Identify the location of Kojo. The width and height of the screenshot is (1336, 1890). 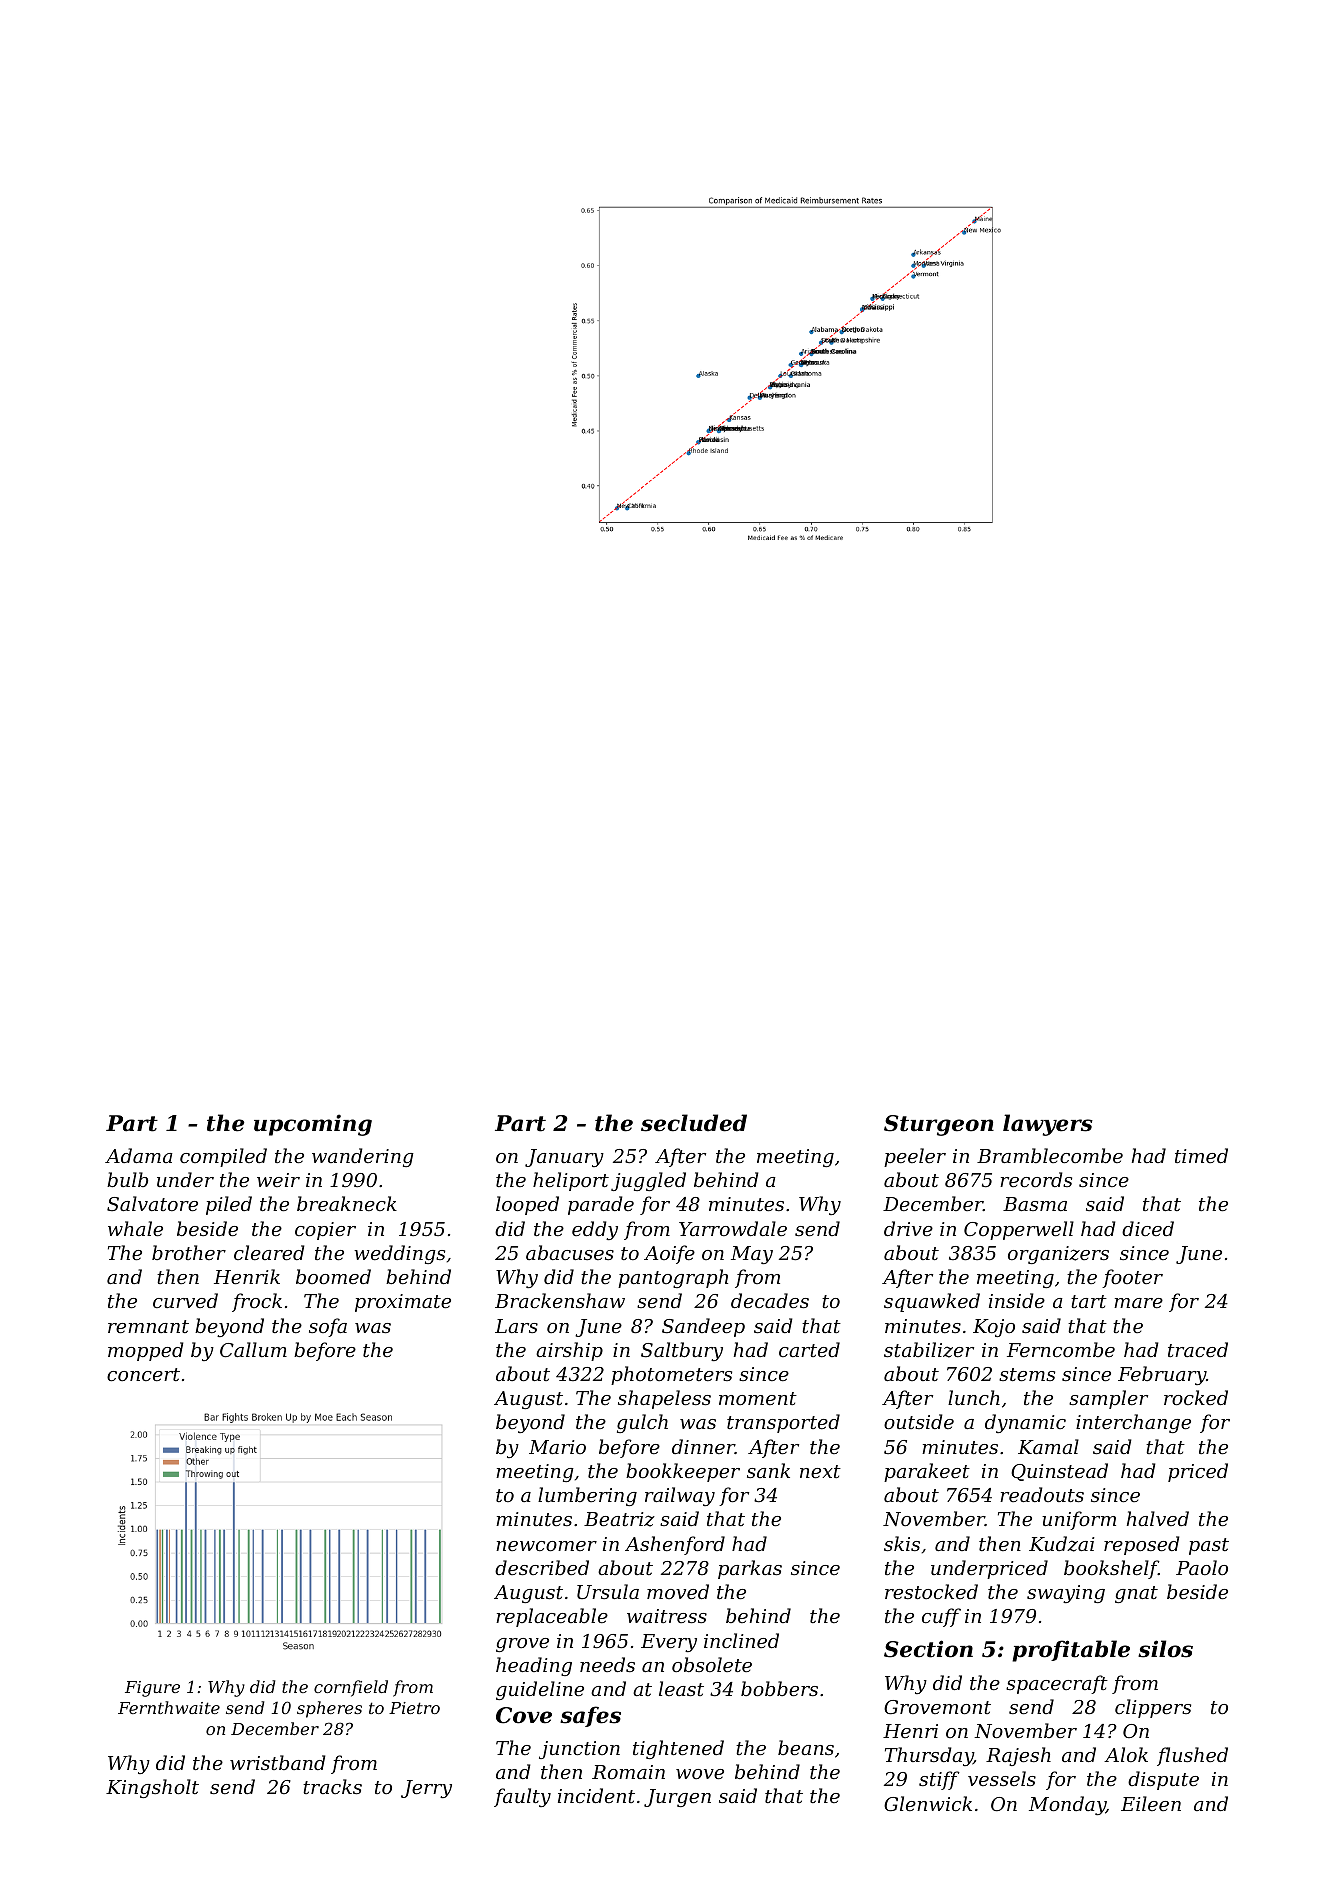
(994, 1328).
